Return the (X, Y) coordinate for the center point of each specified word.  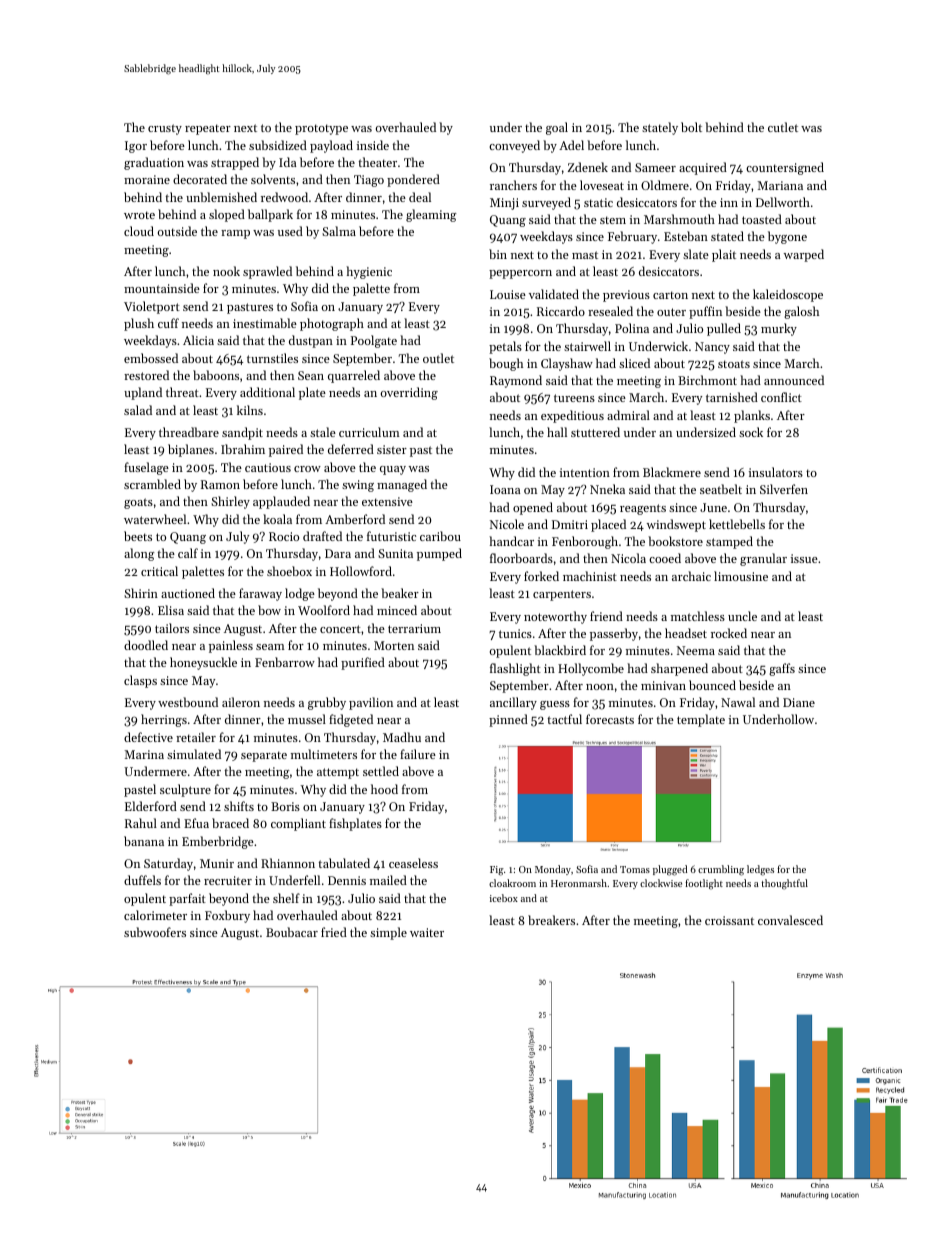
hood (384, 789)
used (290, 231)
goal (557, 128)
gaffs (782, 669)
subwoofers (155, 932)
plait (724, 255)
